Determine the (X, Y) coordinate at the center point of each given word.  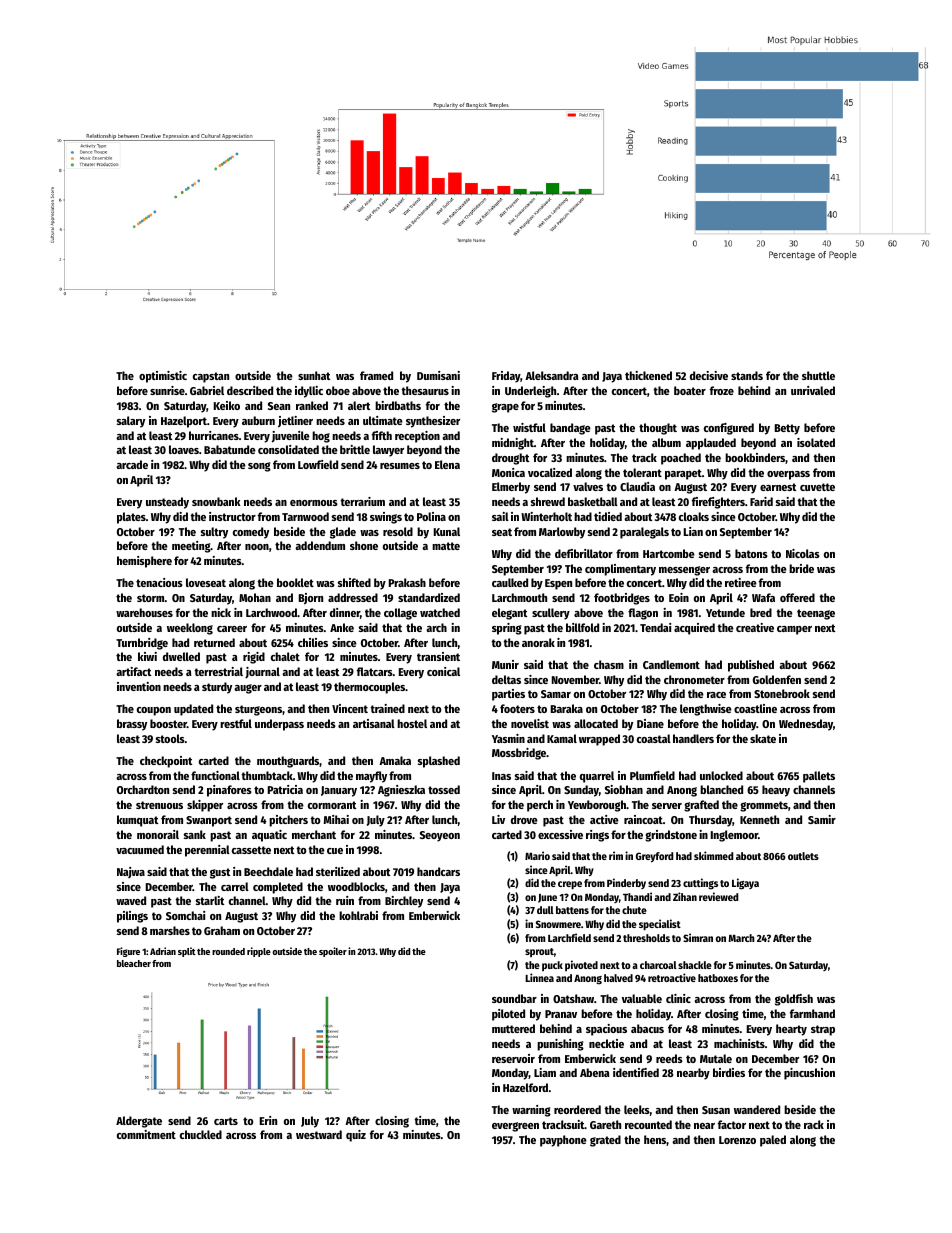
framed (376, 375)
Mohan (255, 597)
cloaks (694, 516)
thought (658, 429)
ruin (345, 900)
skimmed (713, 855)
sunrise (167, 390)
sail (500, 516)
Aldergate (139, 1122)
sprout (539, 952)
